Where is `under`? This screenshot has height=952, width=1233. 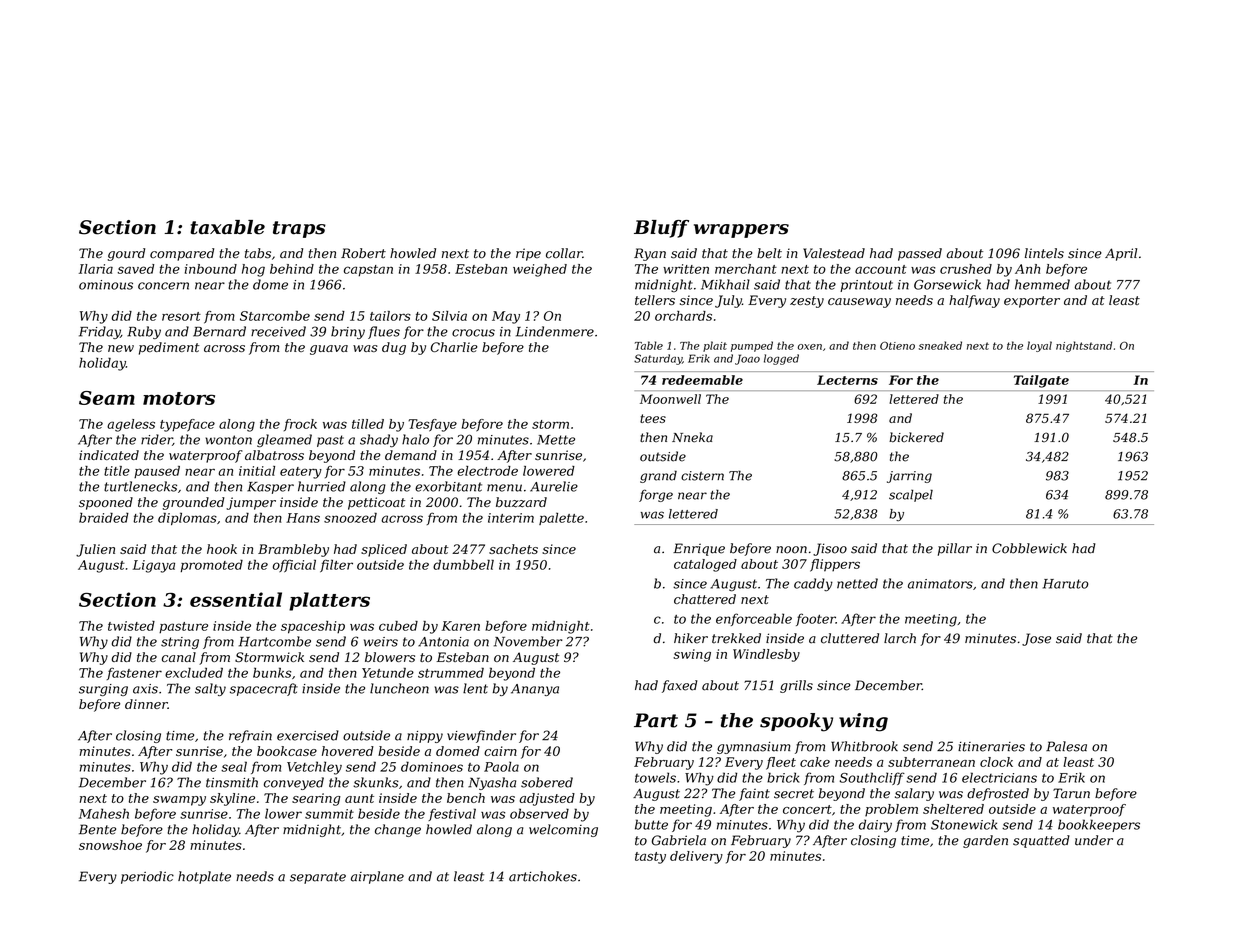
under is located at coordinates (1094, 840).
